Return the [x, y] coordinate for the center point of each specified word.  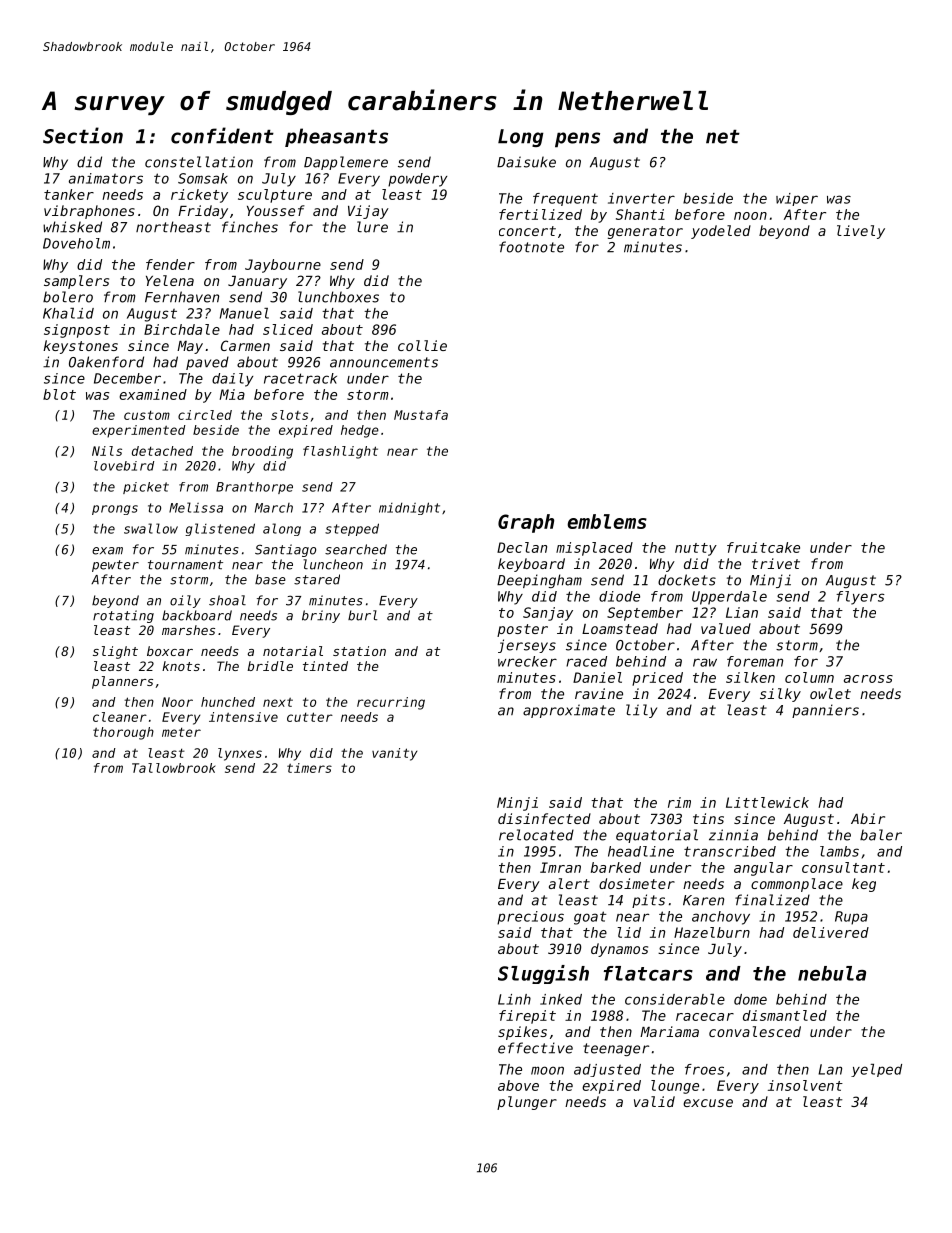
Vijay [368, 212]
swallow [151, 528]
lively [861, 232]
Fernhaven [182, 297]
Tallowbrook [174, 768]
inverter [641, 198]
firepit [527, 1017]
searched [356, 549]
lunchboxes [338, 297]
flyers [860, 598]
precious [530, 918]
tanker [69, 194]
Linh [514, 999]
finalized [772, 900]
